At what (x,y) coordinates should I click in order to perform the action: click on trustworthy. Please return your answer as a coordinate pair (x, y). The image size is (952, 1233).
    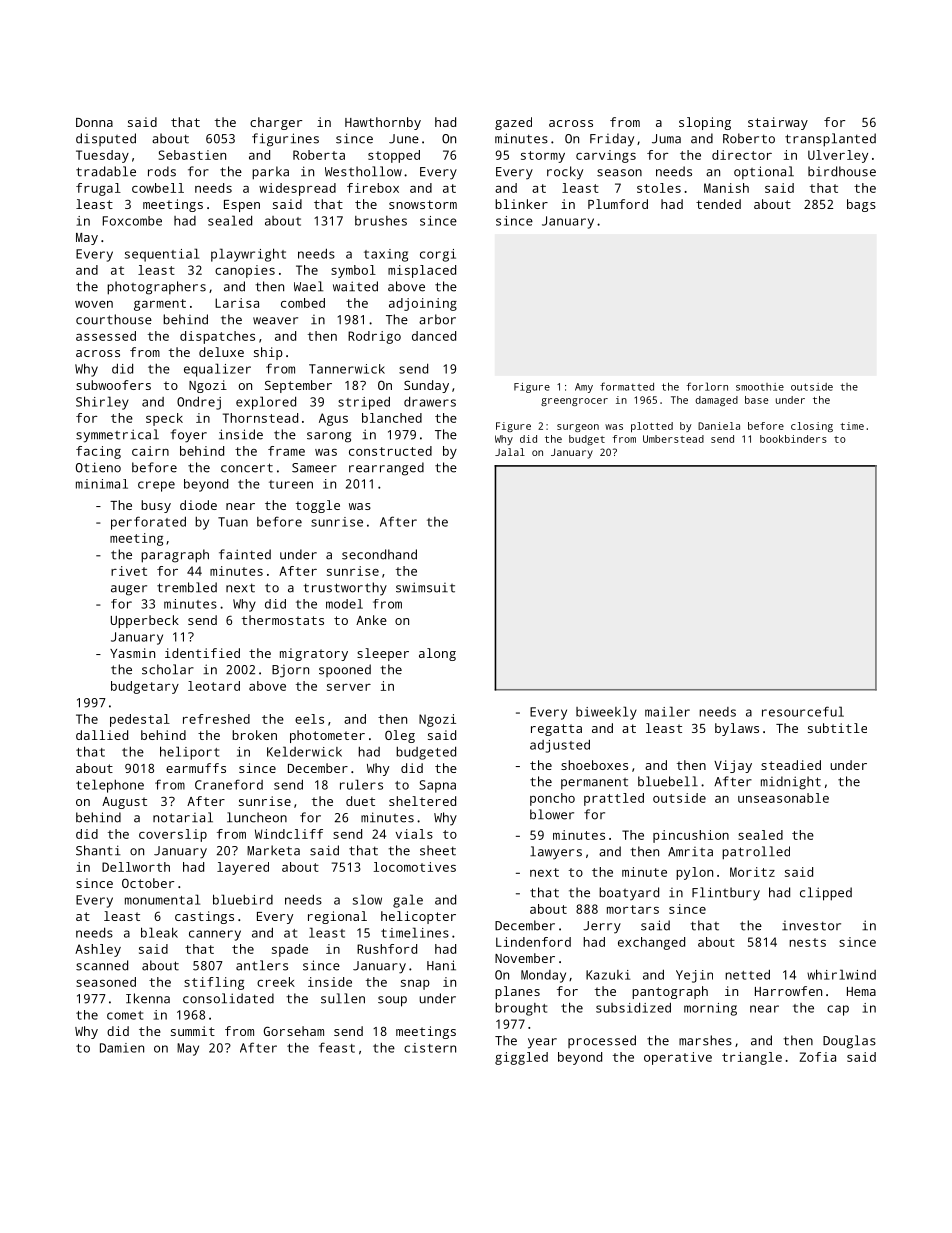
    Looking at the image, I should click on (345, 589).
